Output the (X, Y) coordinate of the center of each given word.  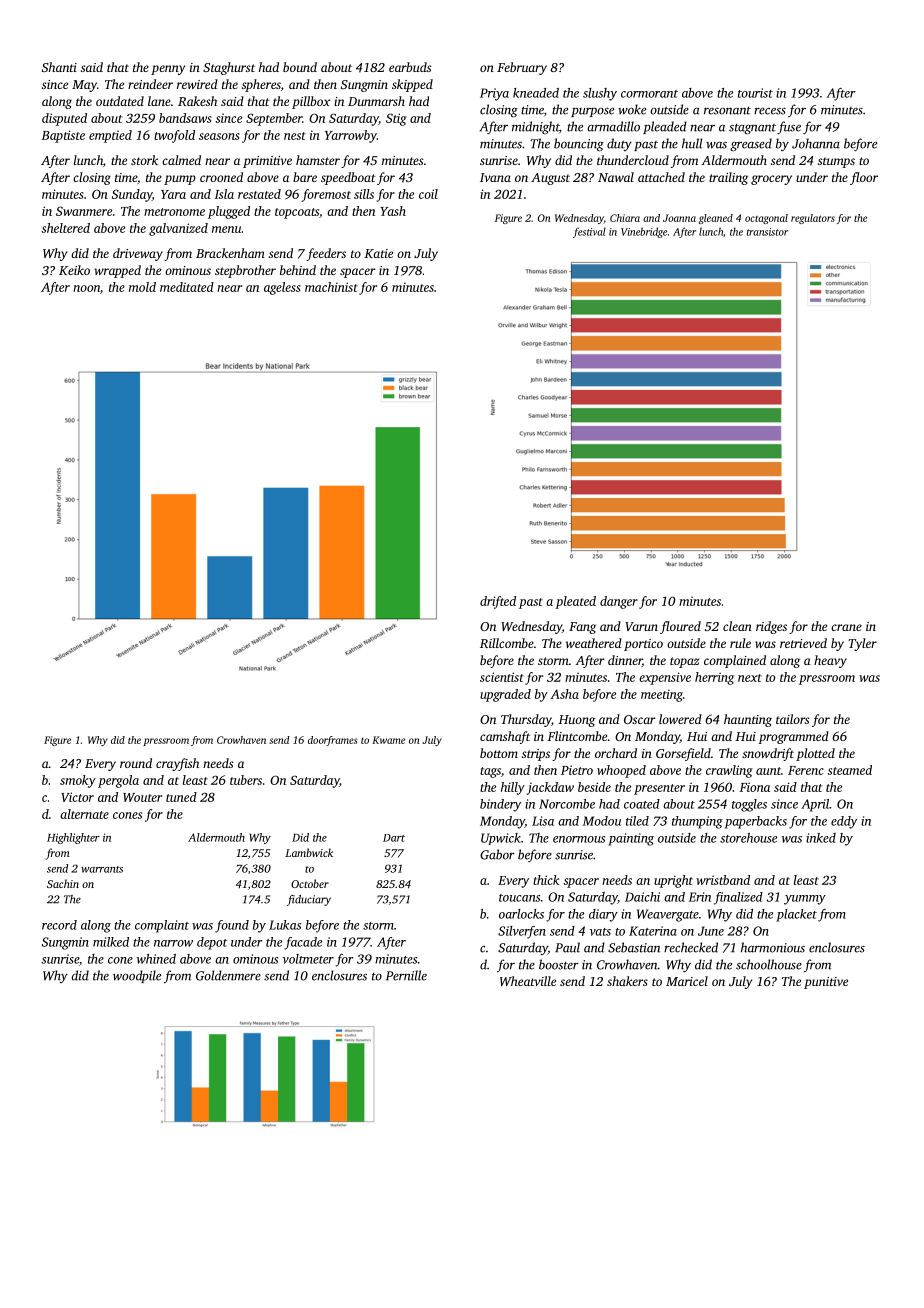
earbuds (410, 67)
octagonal (766, 219)
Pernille (406, 975)
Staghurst (229, 68)
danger (619, 602)
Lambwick (309, 852)
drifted (498, 602)
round (136, 763)
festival (589, 232)
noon (86, 288)
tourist (755, 93)
